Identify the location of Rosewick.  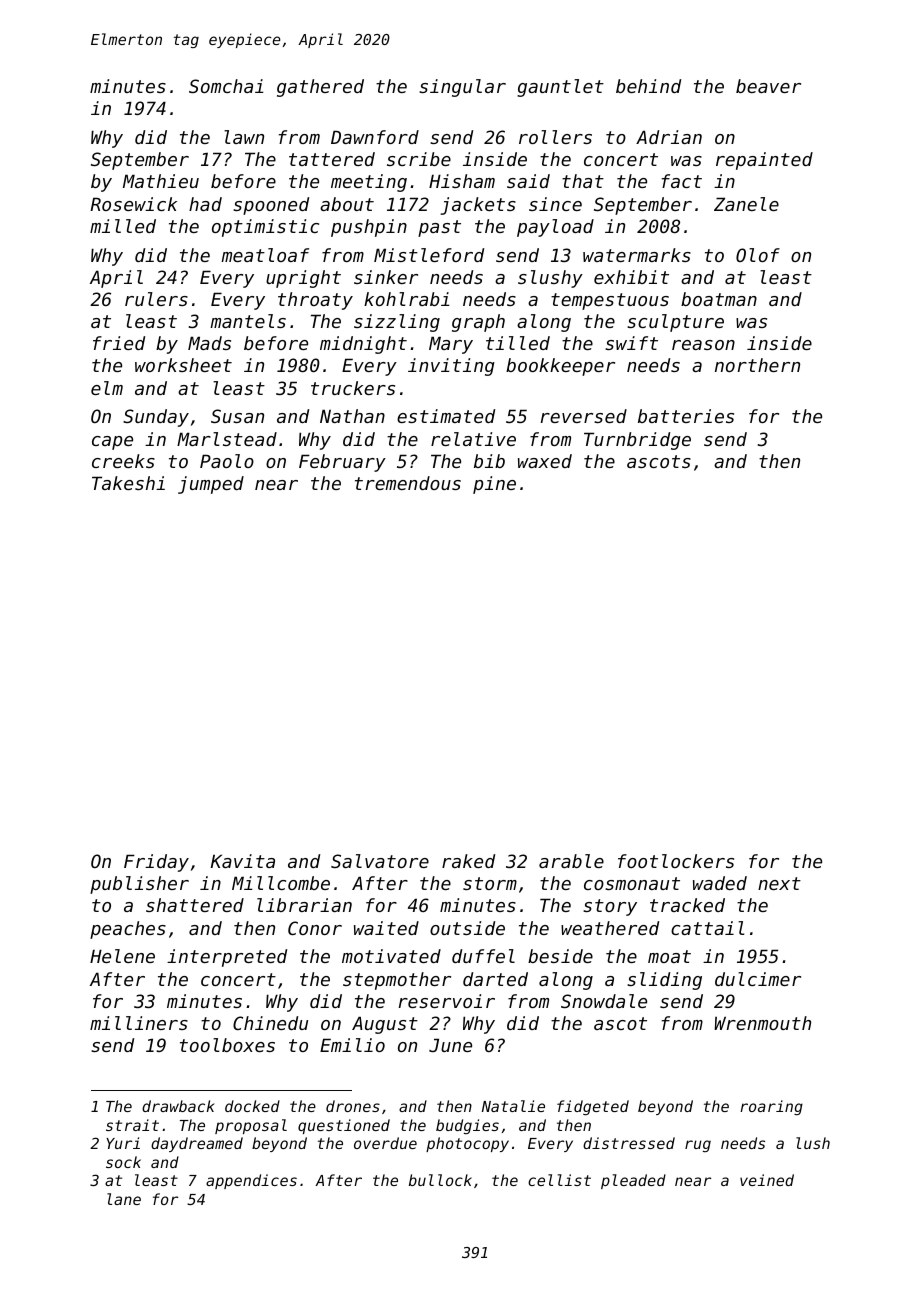
(133, 204).
